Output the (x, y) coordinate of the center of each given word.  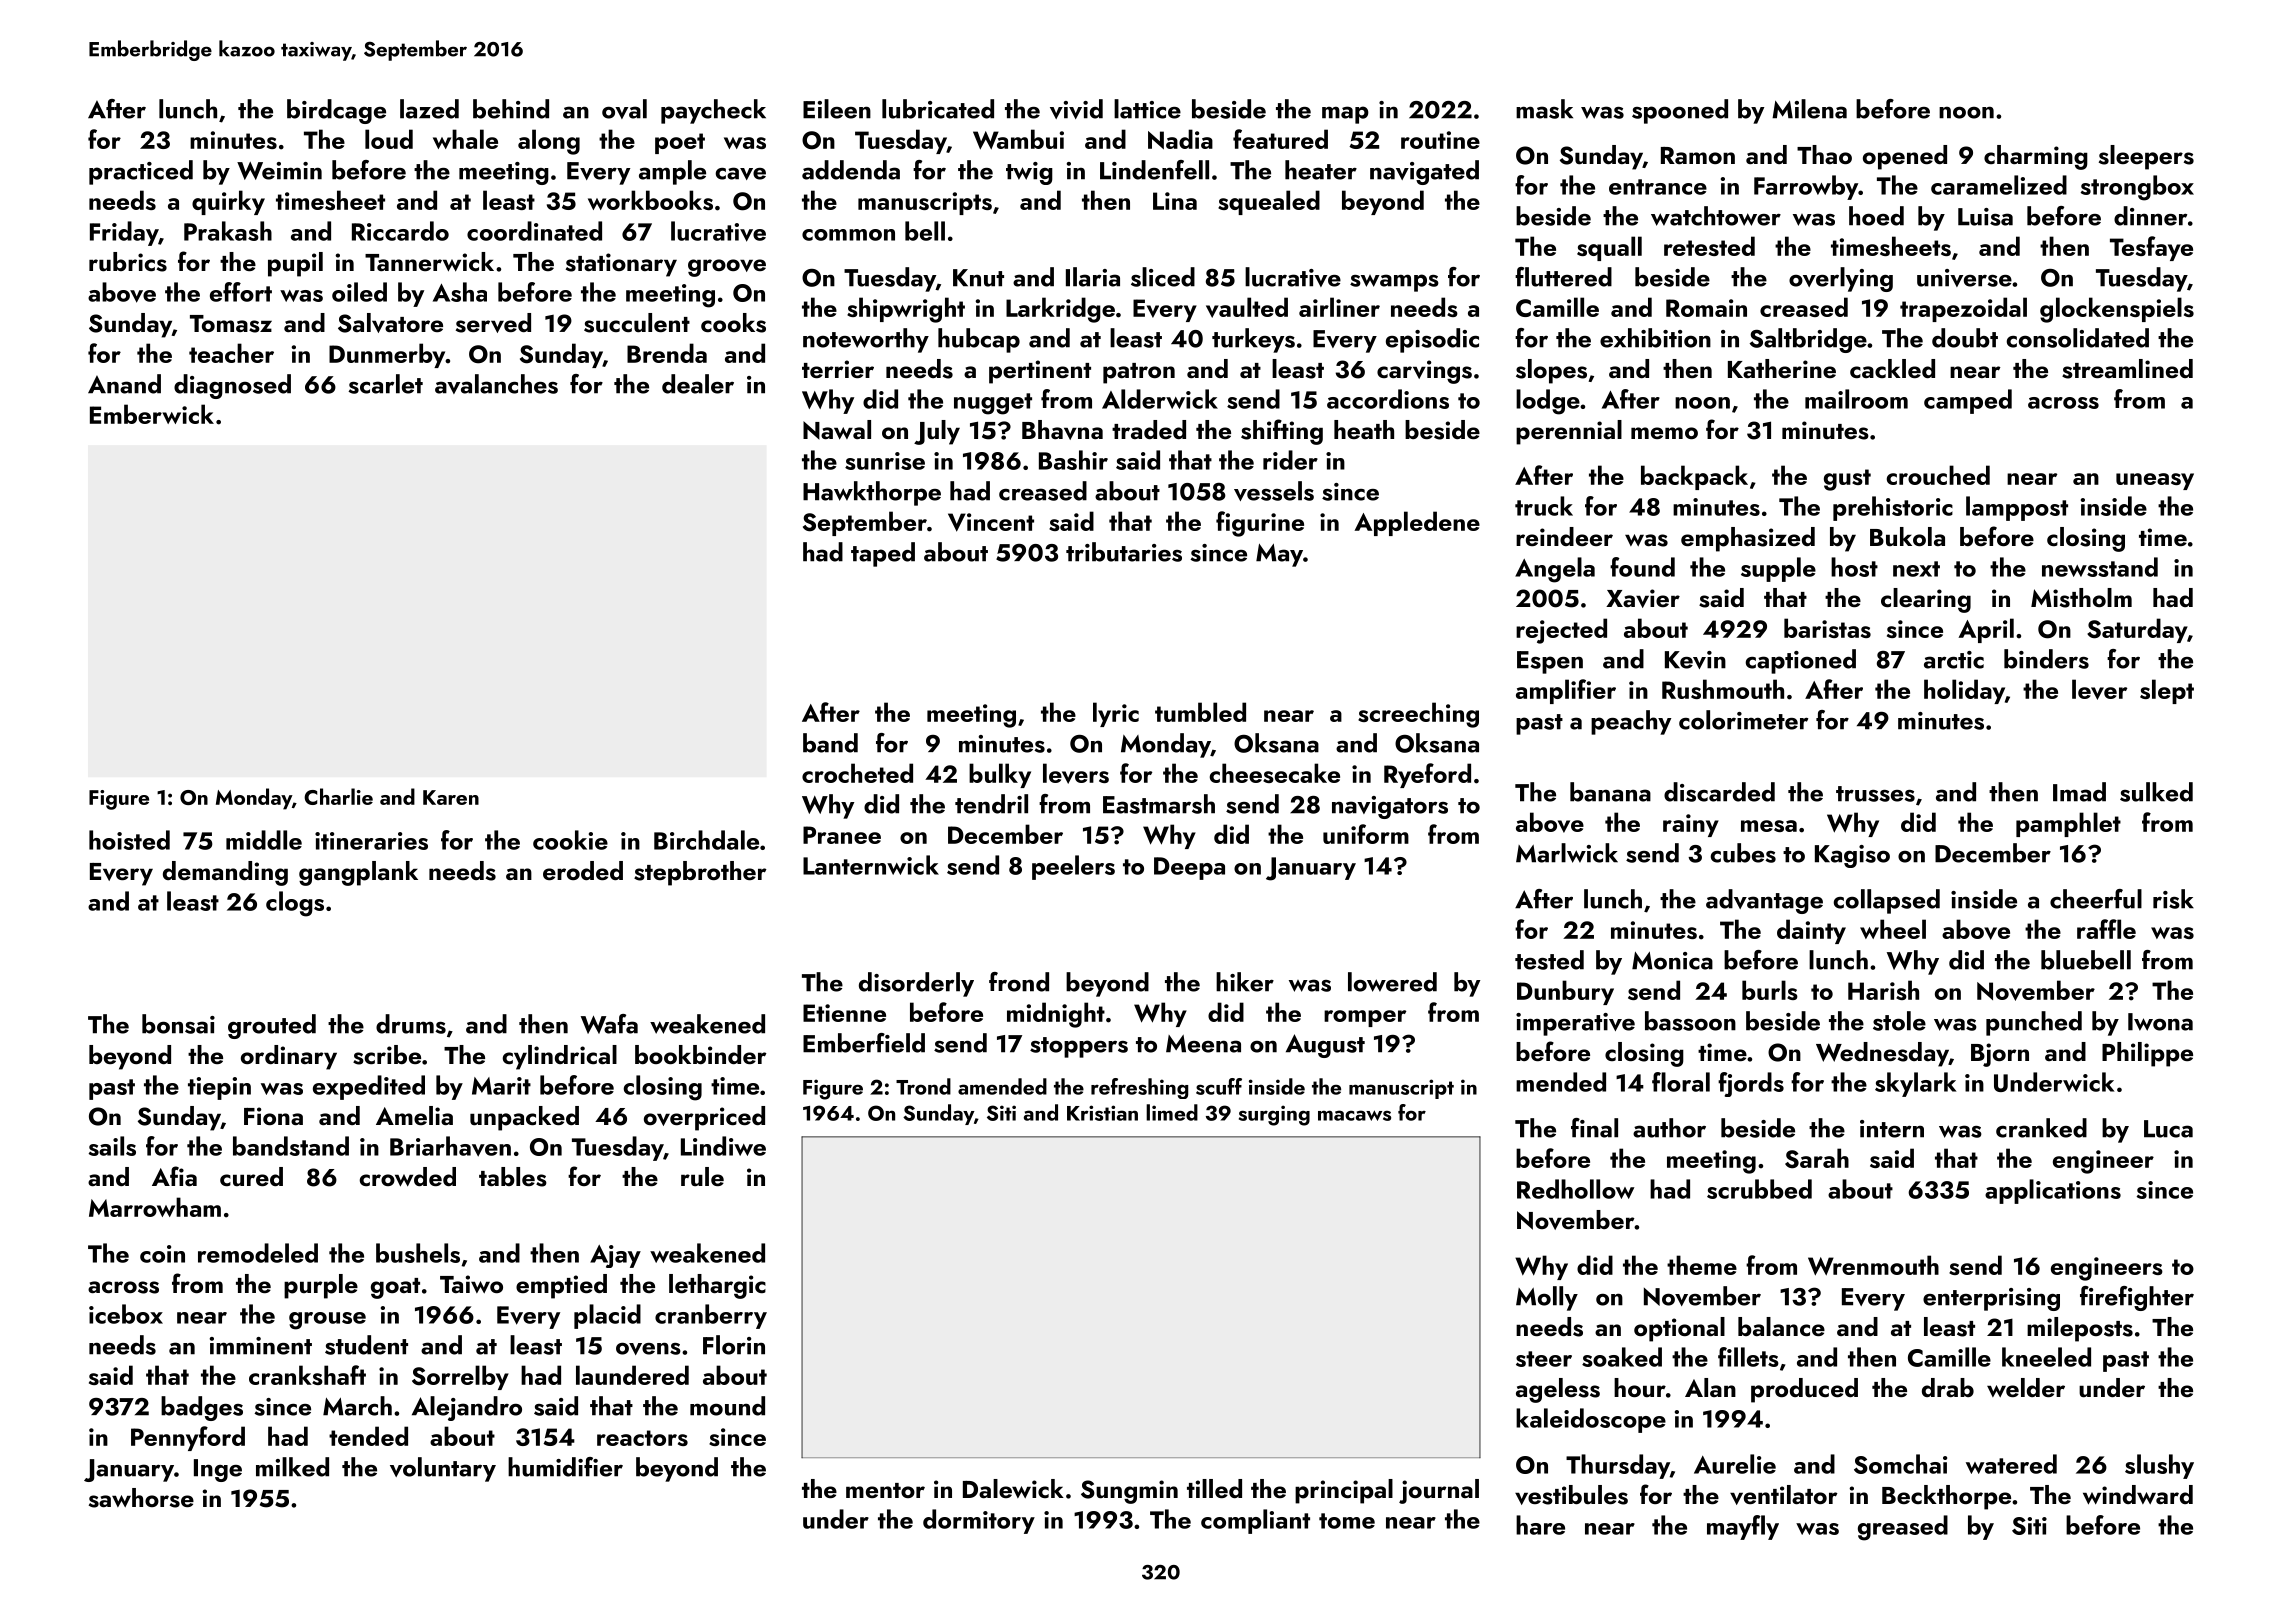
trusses (1875, 794)
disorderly (916, 984)
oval (624, 109)
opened (1905, 157)
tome (1347, 1521)
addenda (851, 170)
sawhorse (141, 1498)
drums (411, 1024)
